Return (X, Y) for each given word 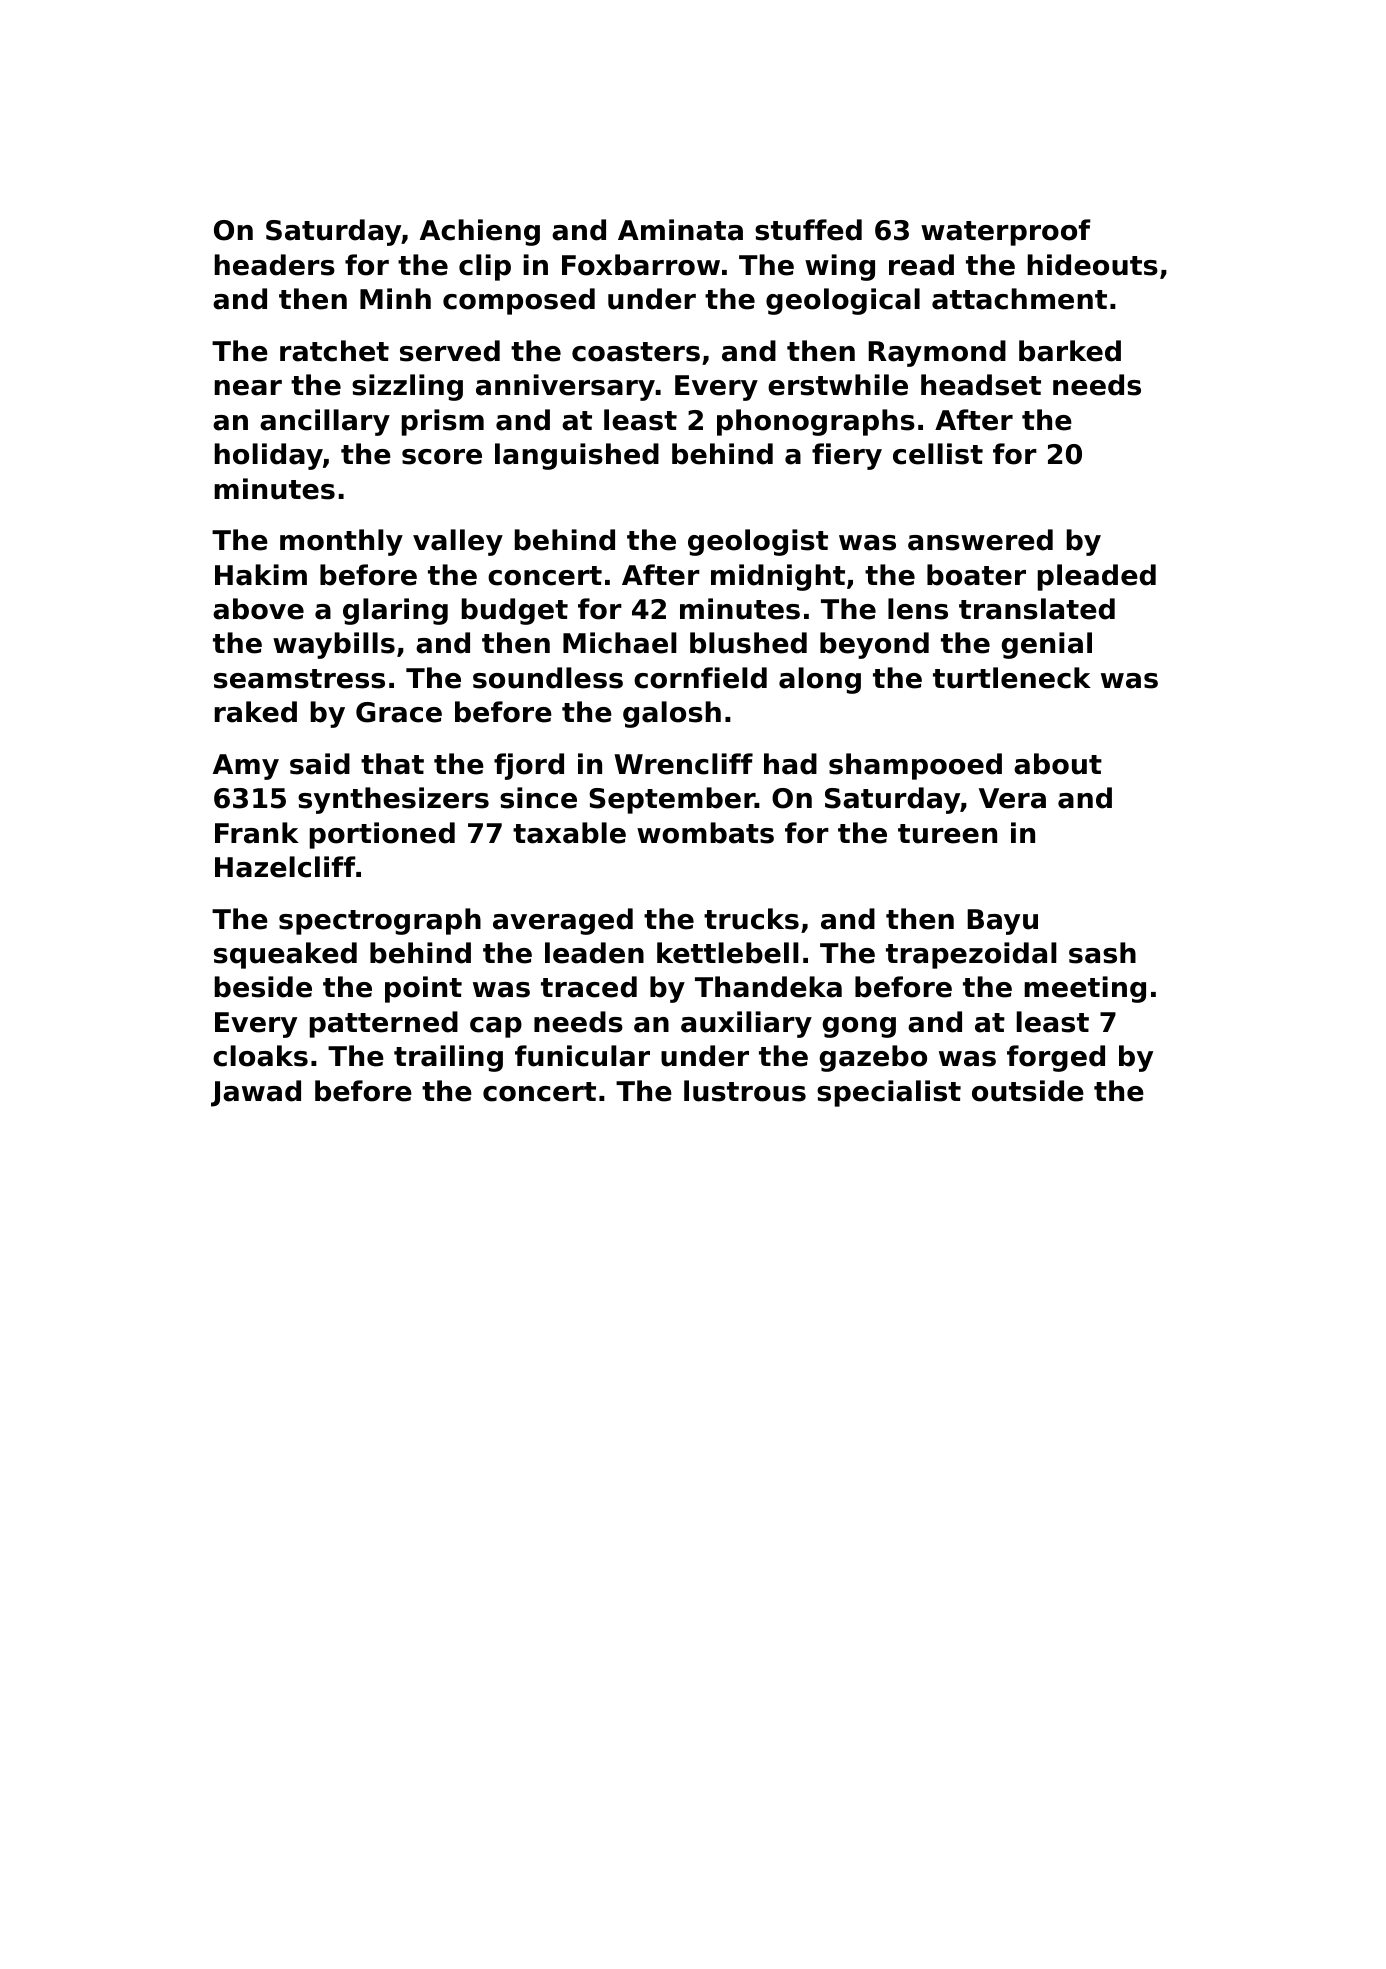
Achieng (480, 232)
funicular (582, 1056)
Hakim (261, 575)
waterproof (1006, 232)
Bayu (1002, 922)
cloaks (260, 1056)
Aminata (680, 230)
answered (980, 540)
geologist (758, 542)
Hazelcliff (285, 867)
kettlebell (728, 953)
